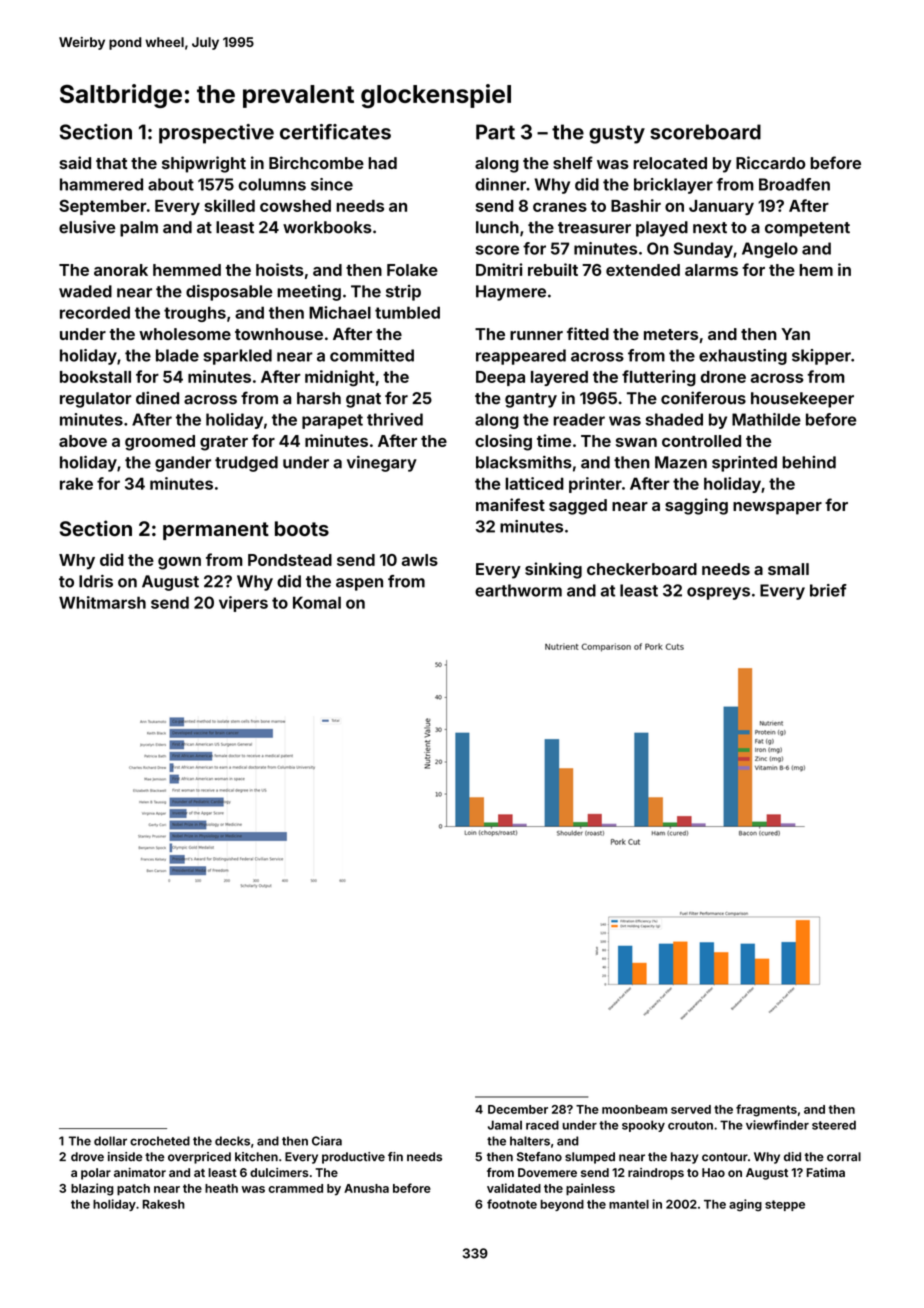  Describe the element at coordinates (777, 508) in the screenshot. I see `newspaper` at that location.
